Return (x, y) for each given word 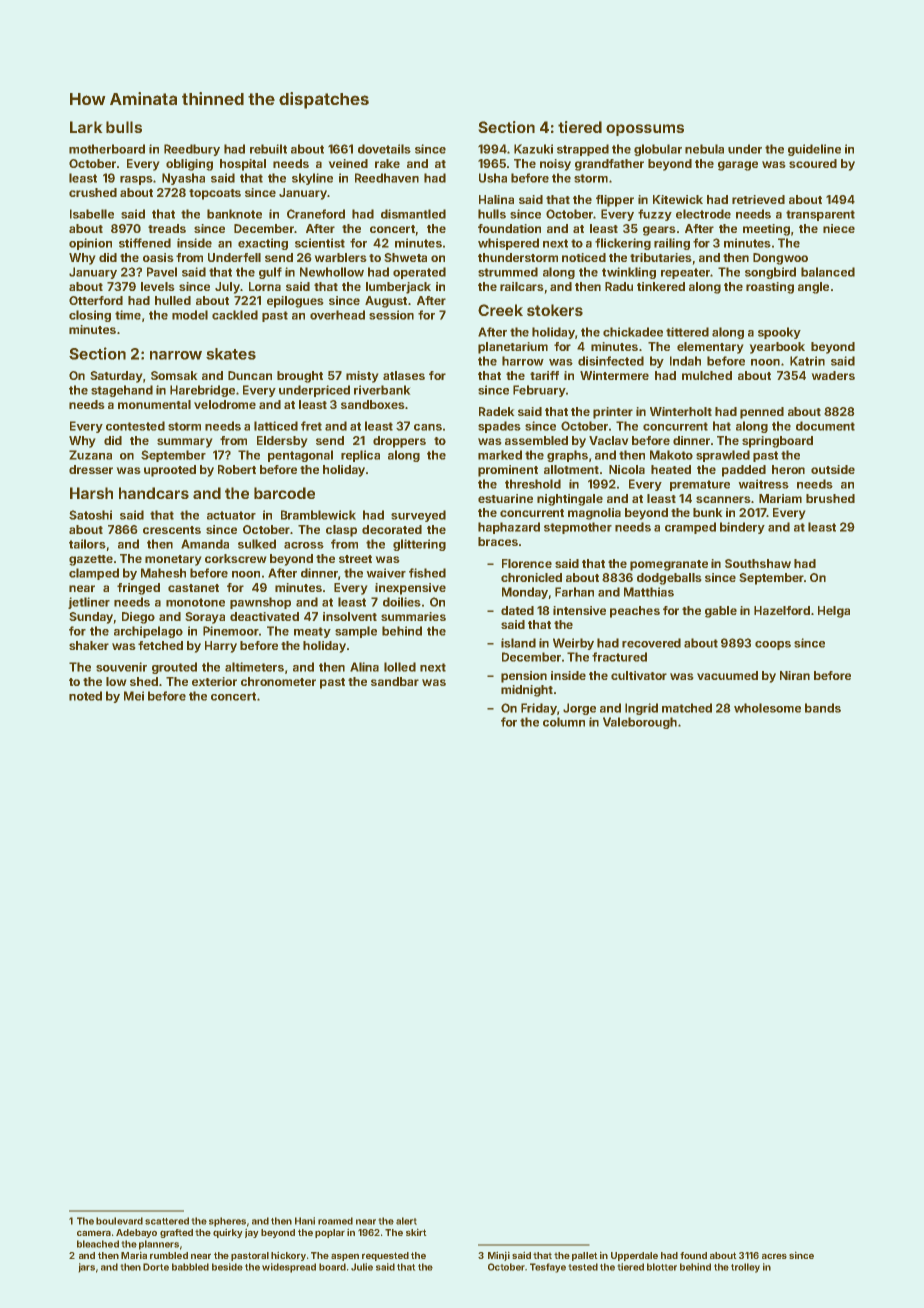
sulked (257, 544)
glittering (419, 545)
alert (406, 1221)
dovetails (384, 149)
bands (823, 708)
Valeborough (640, 723)
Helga (834, 612)
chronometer (278, 681)
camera (94, 1233)
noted (85, 696)
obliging (189, 165)
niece (839, 228)
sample (356, 632)
